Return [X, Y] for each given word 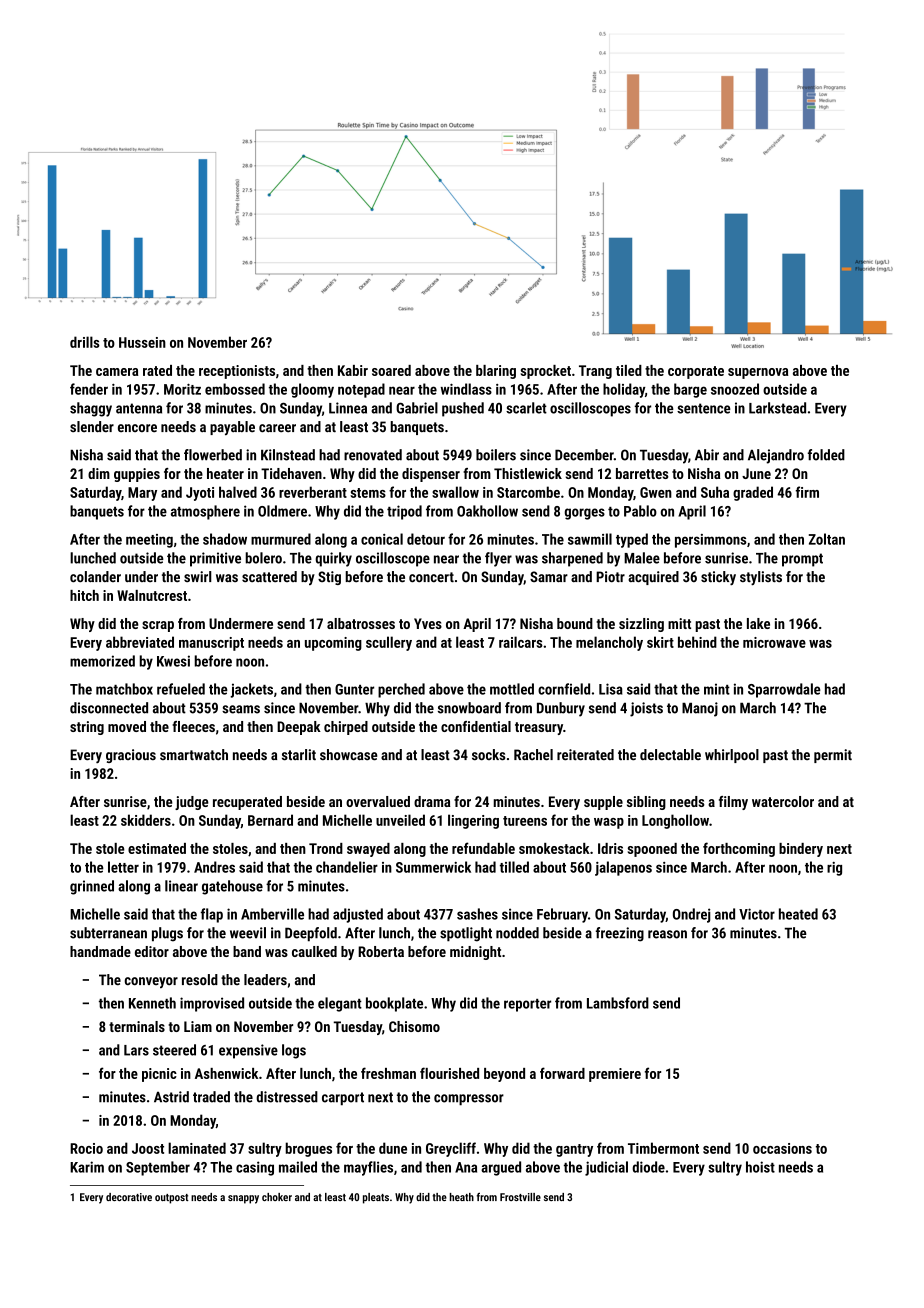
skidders [146, 820]
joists [646, 709]
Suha [715, 492]
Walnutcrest [152, 595]
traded [211, 1097]
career [277, 428]
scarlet [526, 408]
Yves [428, 623]
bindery [801, 850]
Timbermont [663, 1148]
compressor [469, 1100]
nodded [517, 933]
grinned [92, 887]
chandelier [347, 867]
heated [798, 914]
